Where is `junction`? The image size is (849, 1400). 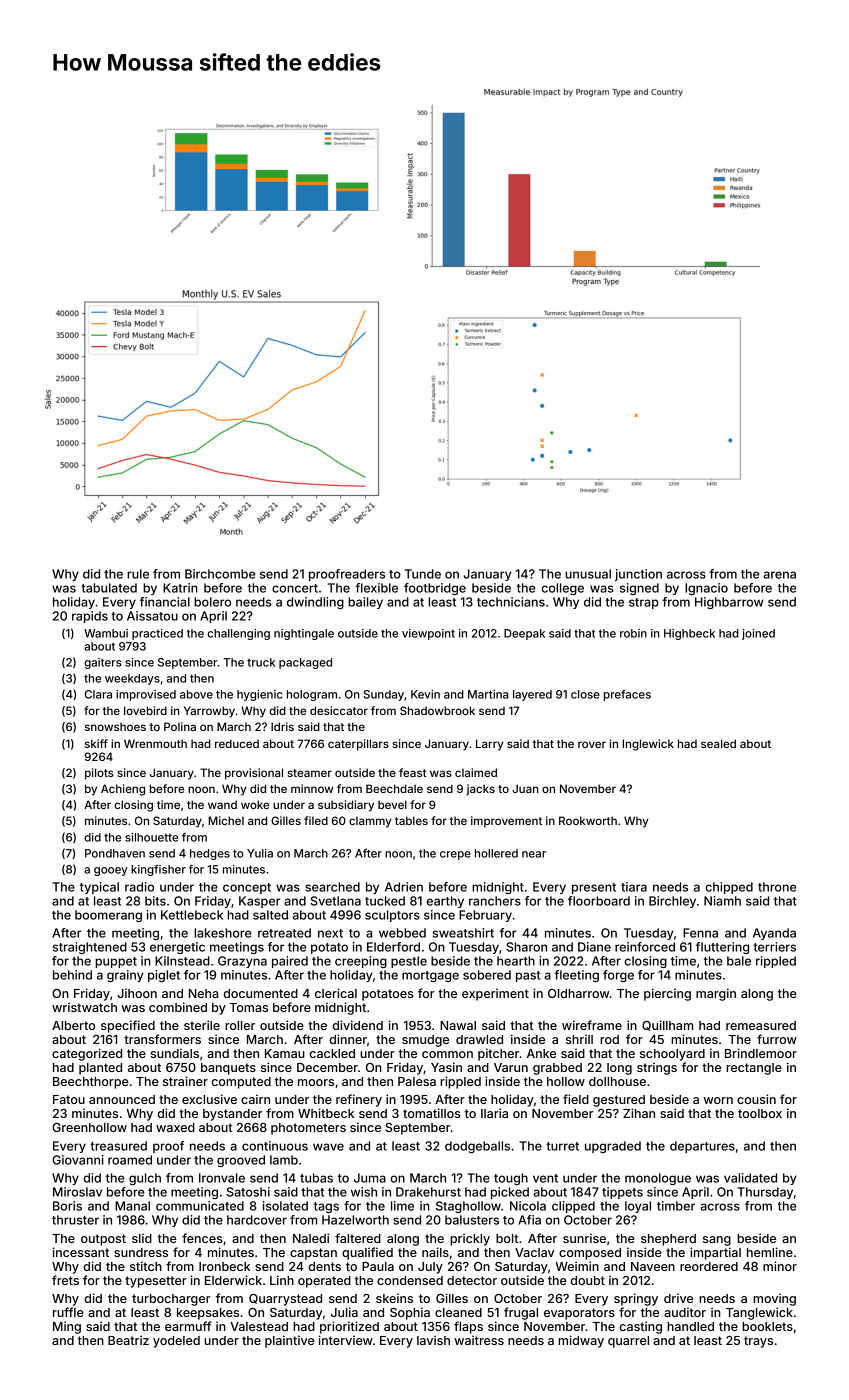
junction is located at coordinates (638, 575).
